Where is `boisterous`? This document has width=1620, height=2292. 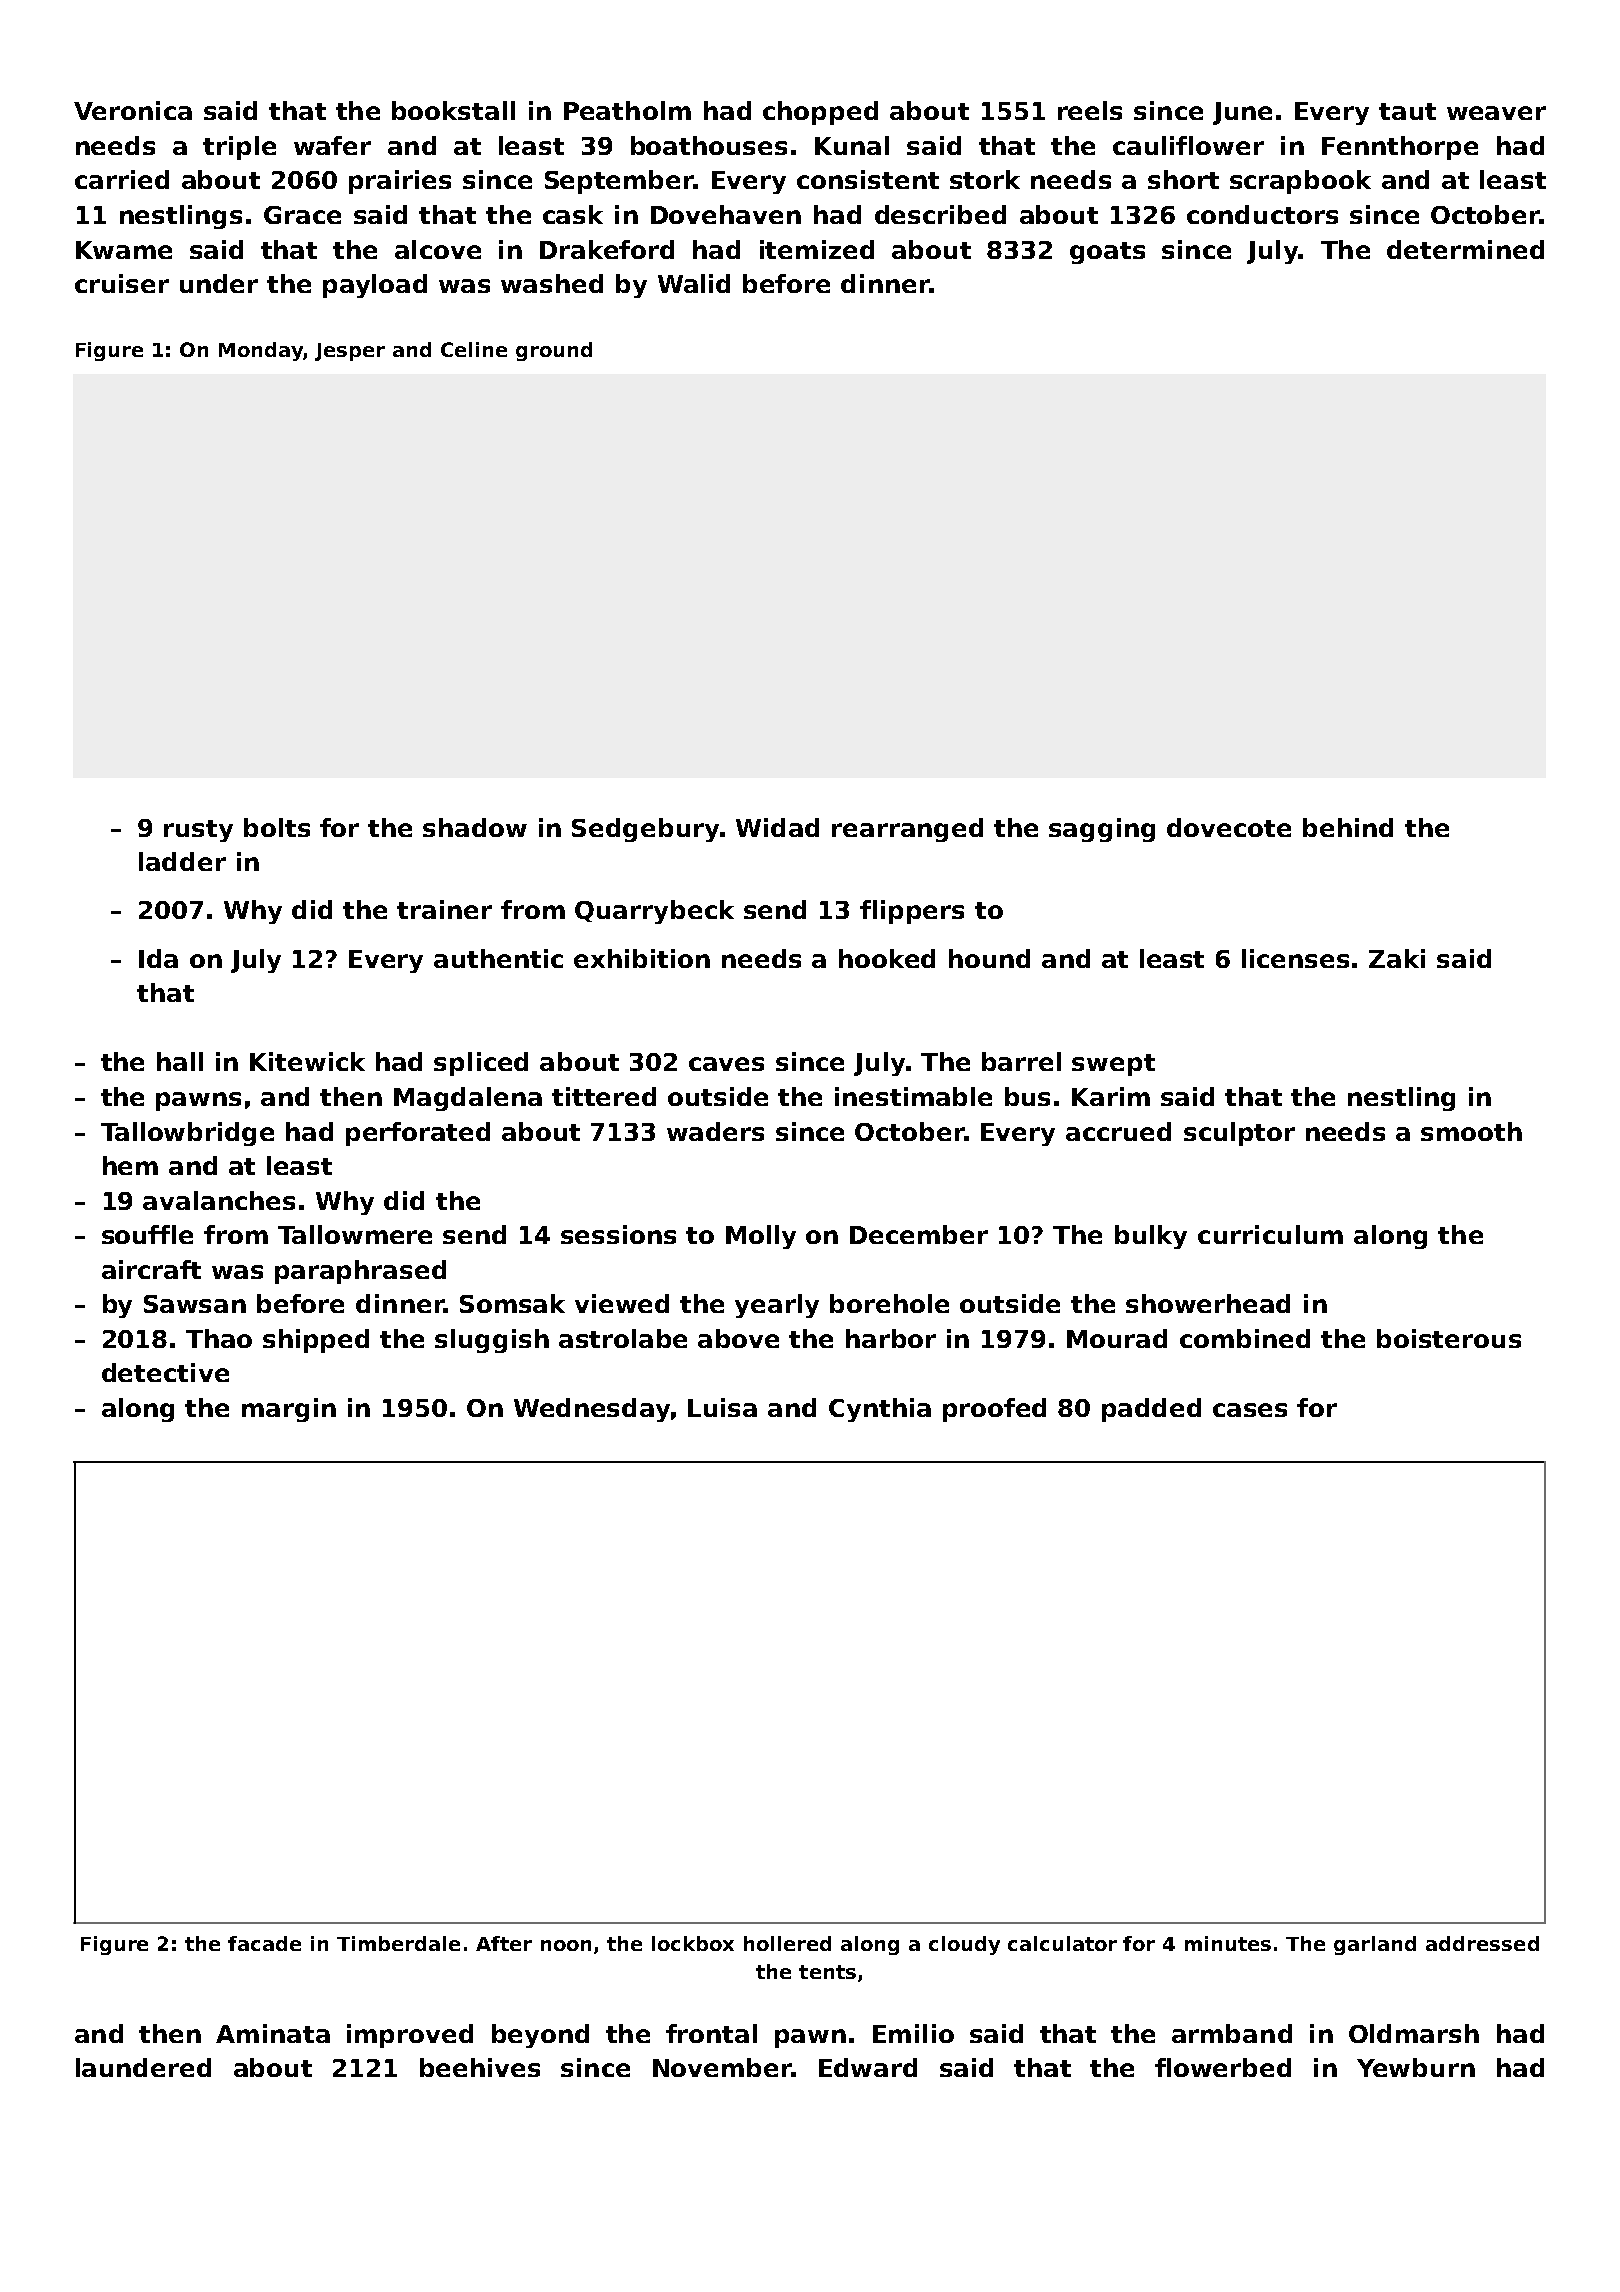 boisterous is located at coordinates (1449, 1338).
